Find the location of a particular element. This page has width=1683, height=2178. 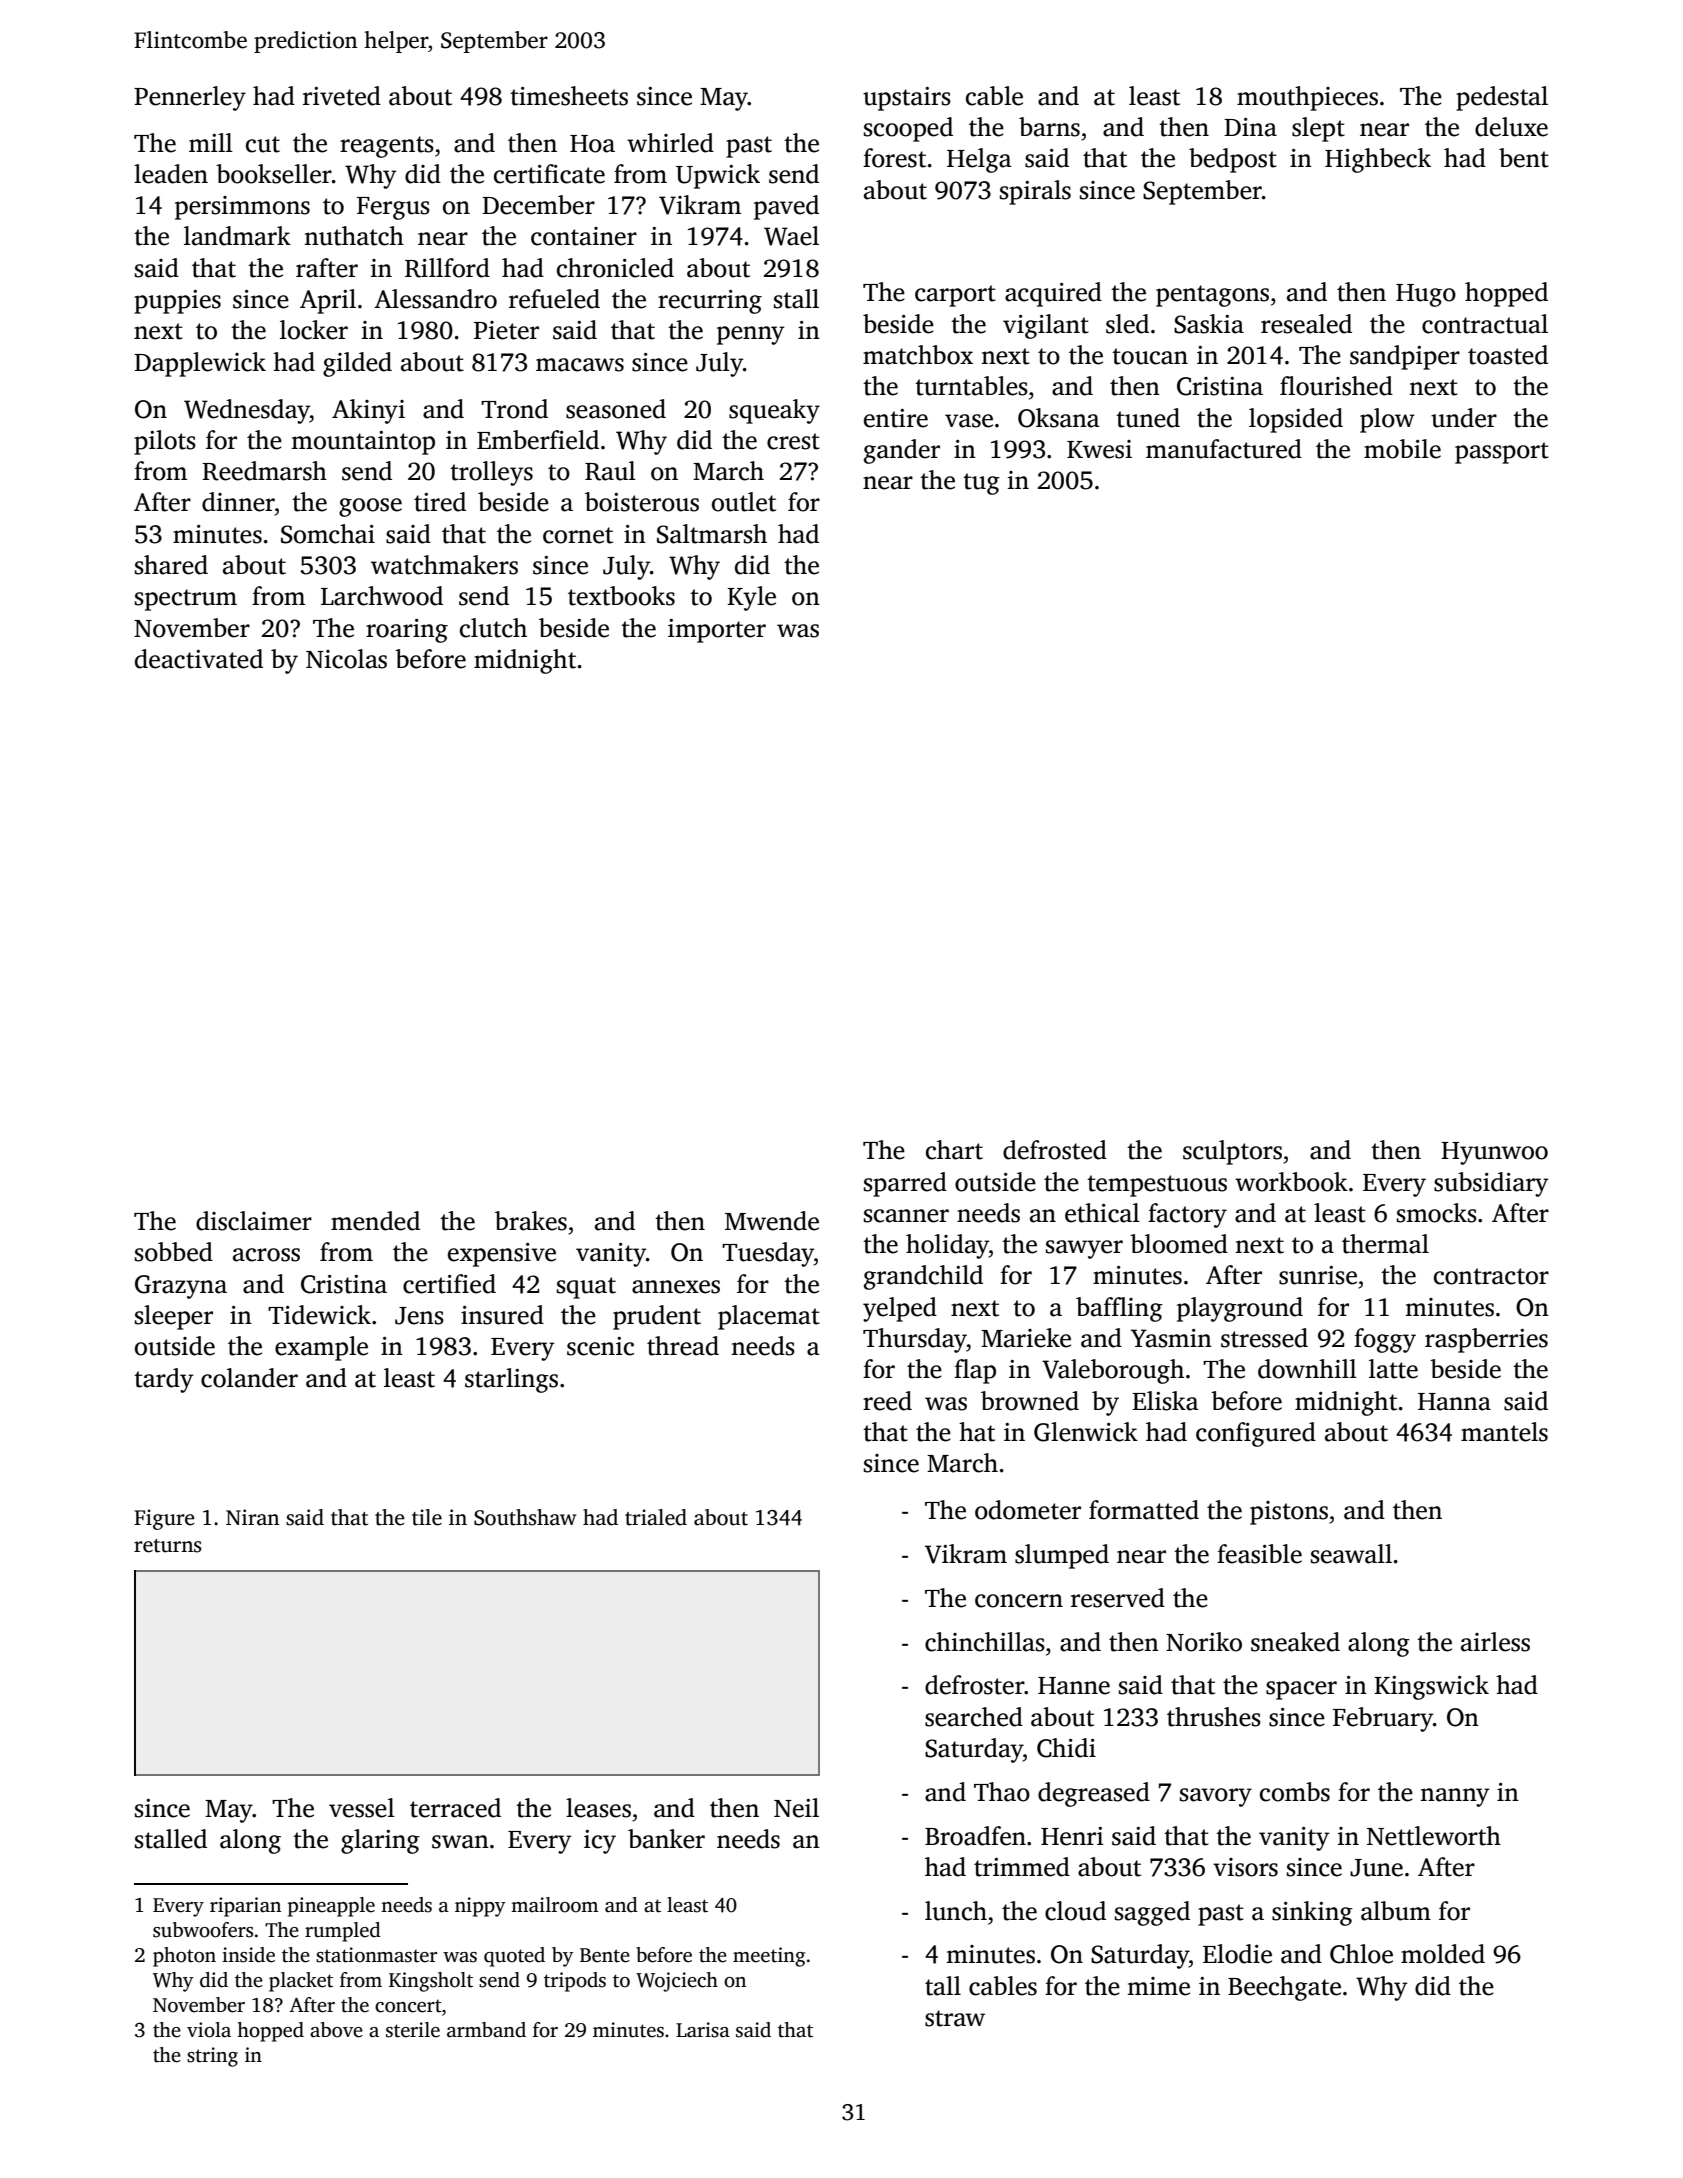

Mwende is located at coordinates (772, 1221).
